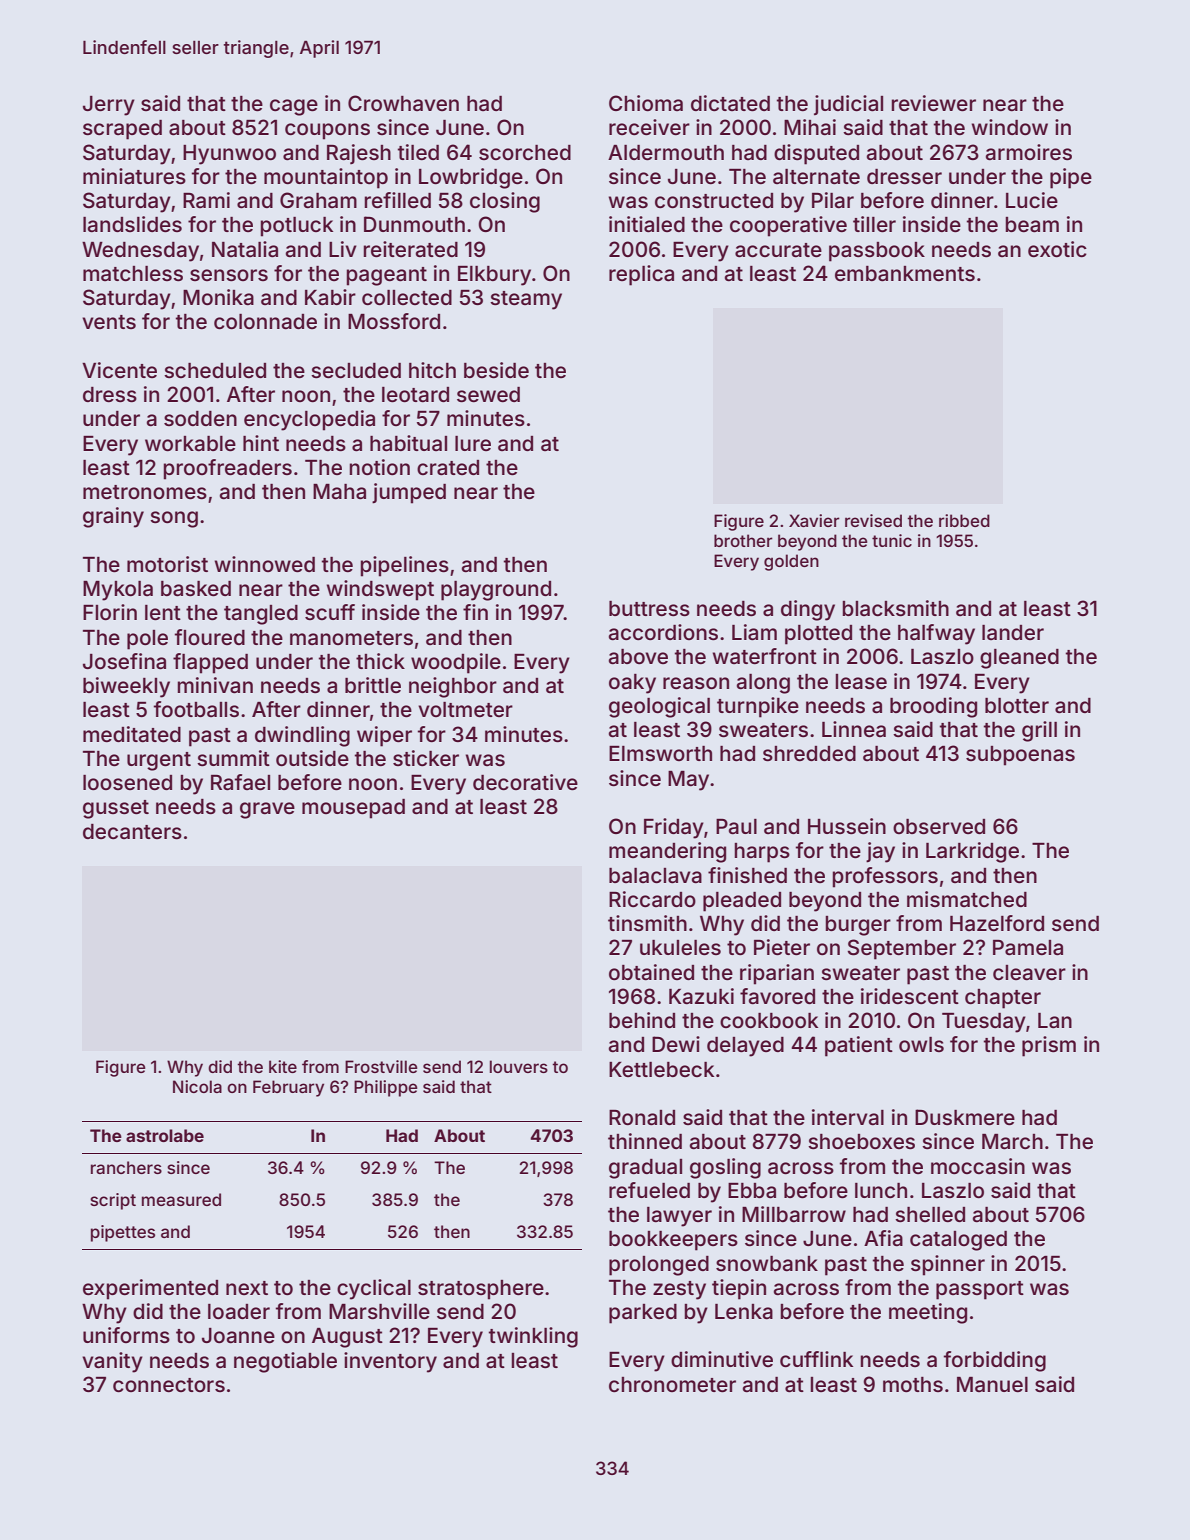 The height and width of the screenshot is (1540, 1190). Describe the element at coordinates (294, 107) in the screenshot. I see `cage` at that location.
